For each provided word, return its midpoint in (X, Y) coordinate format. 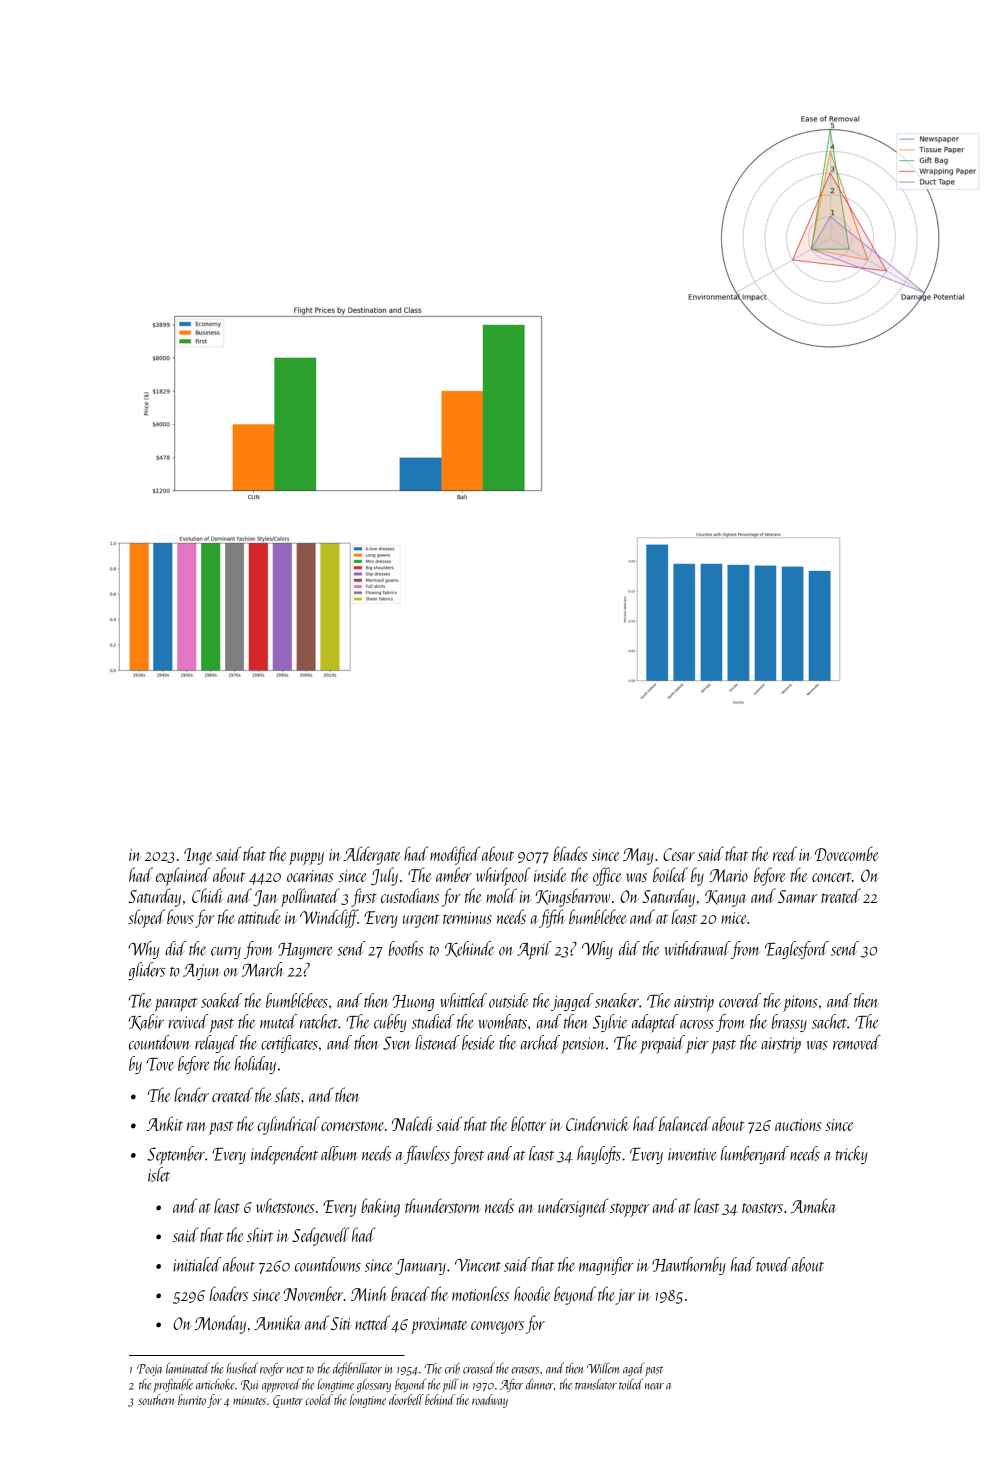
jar (625, 1297)
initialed (197, 1264)
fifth (551, 918)
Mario (728, 875)
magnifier (606, 1266)
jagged (572, 1002)
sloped (146, 918)
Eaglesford (797, 950)
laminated (188, 1368)
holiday (255, 1065)
